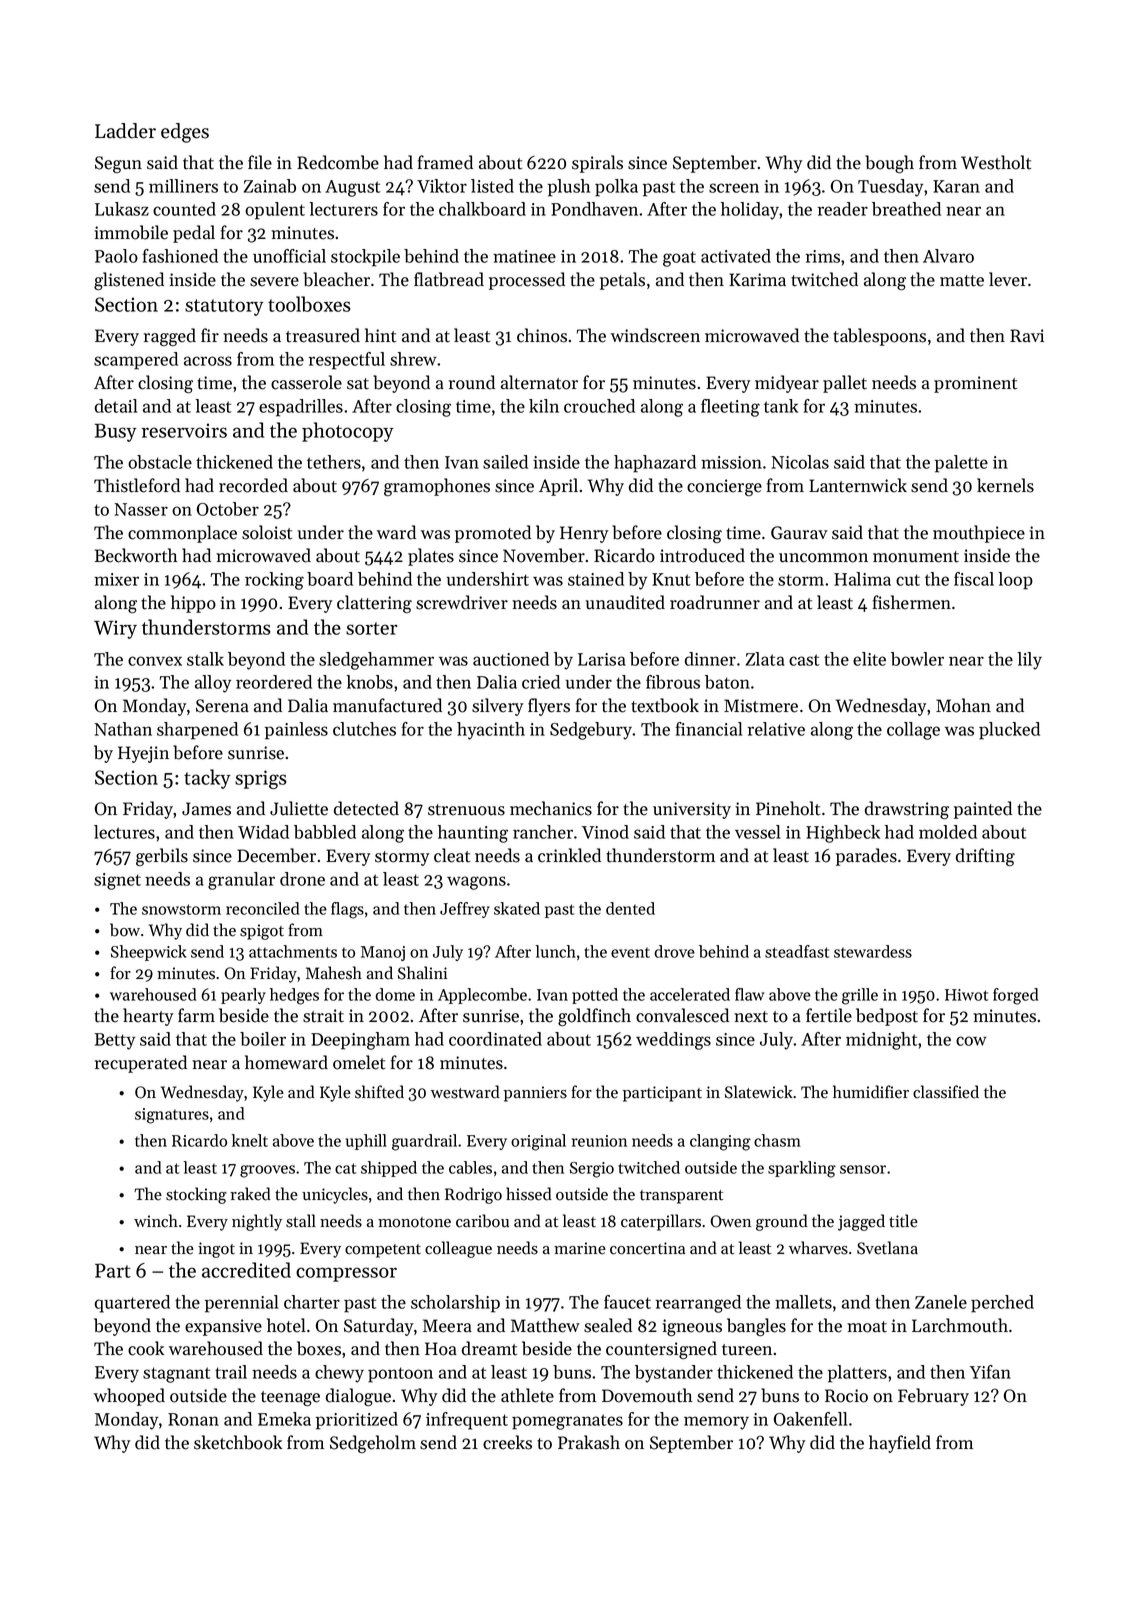 This screenshot has height=1614, width=1141. Describe the element at coordinates (622, 281) in the screenshot. I see `petals` at that location.
